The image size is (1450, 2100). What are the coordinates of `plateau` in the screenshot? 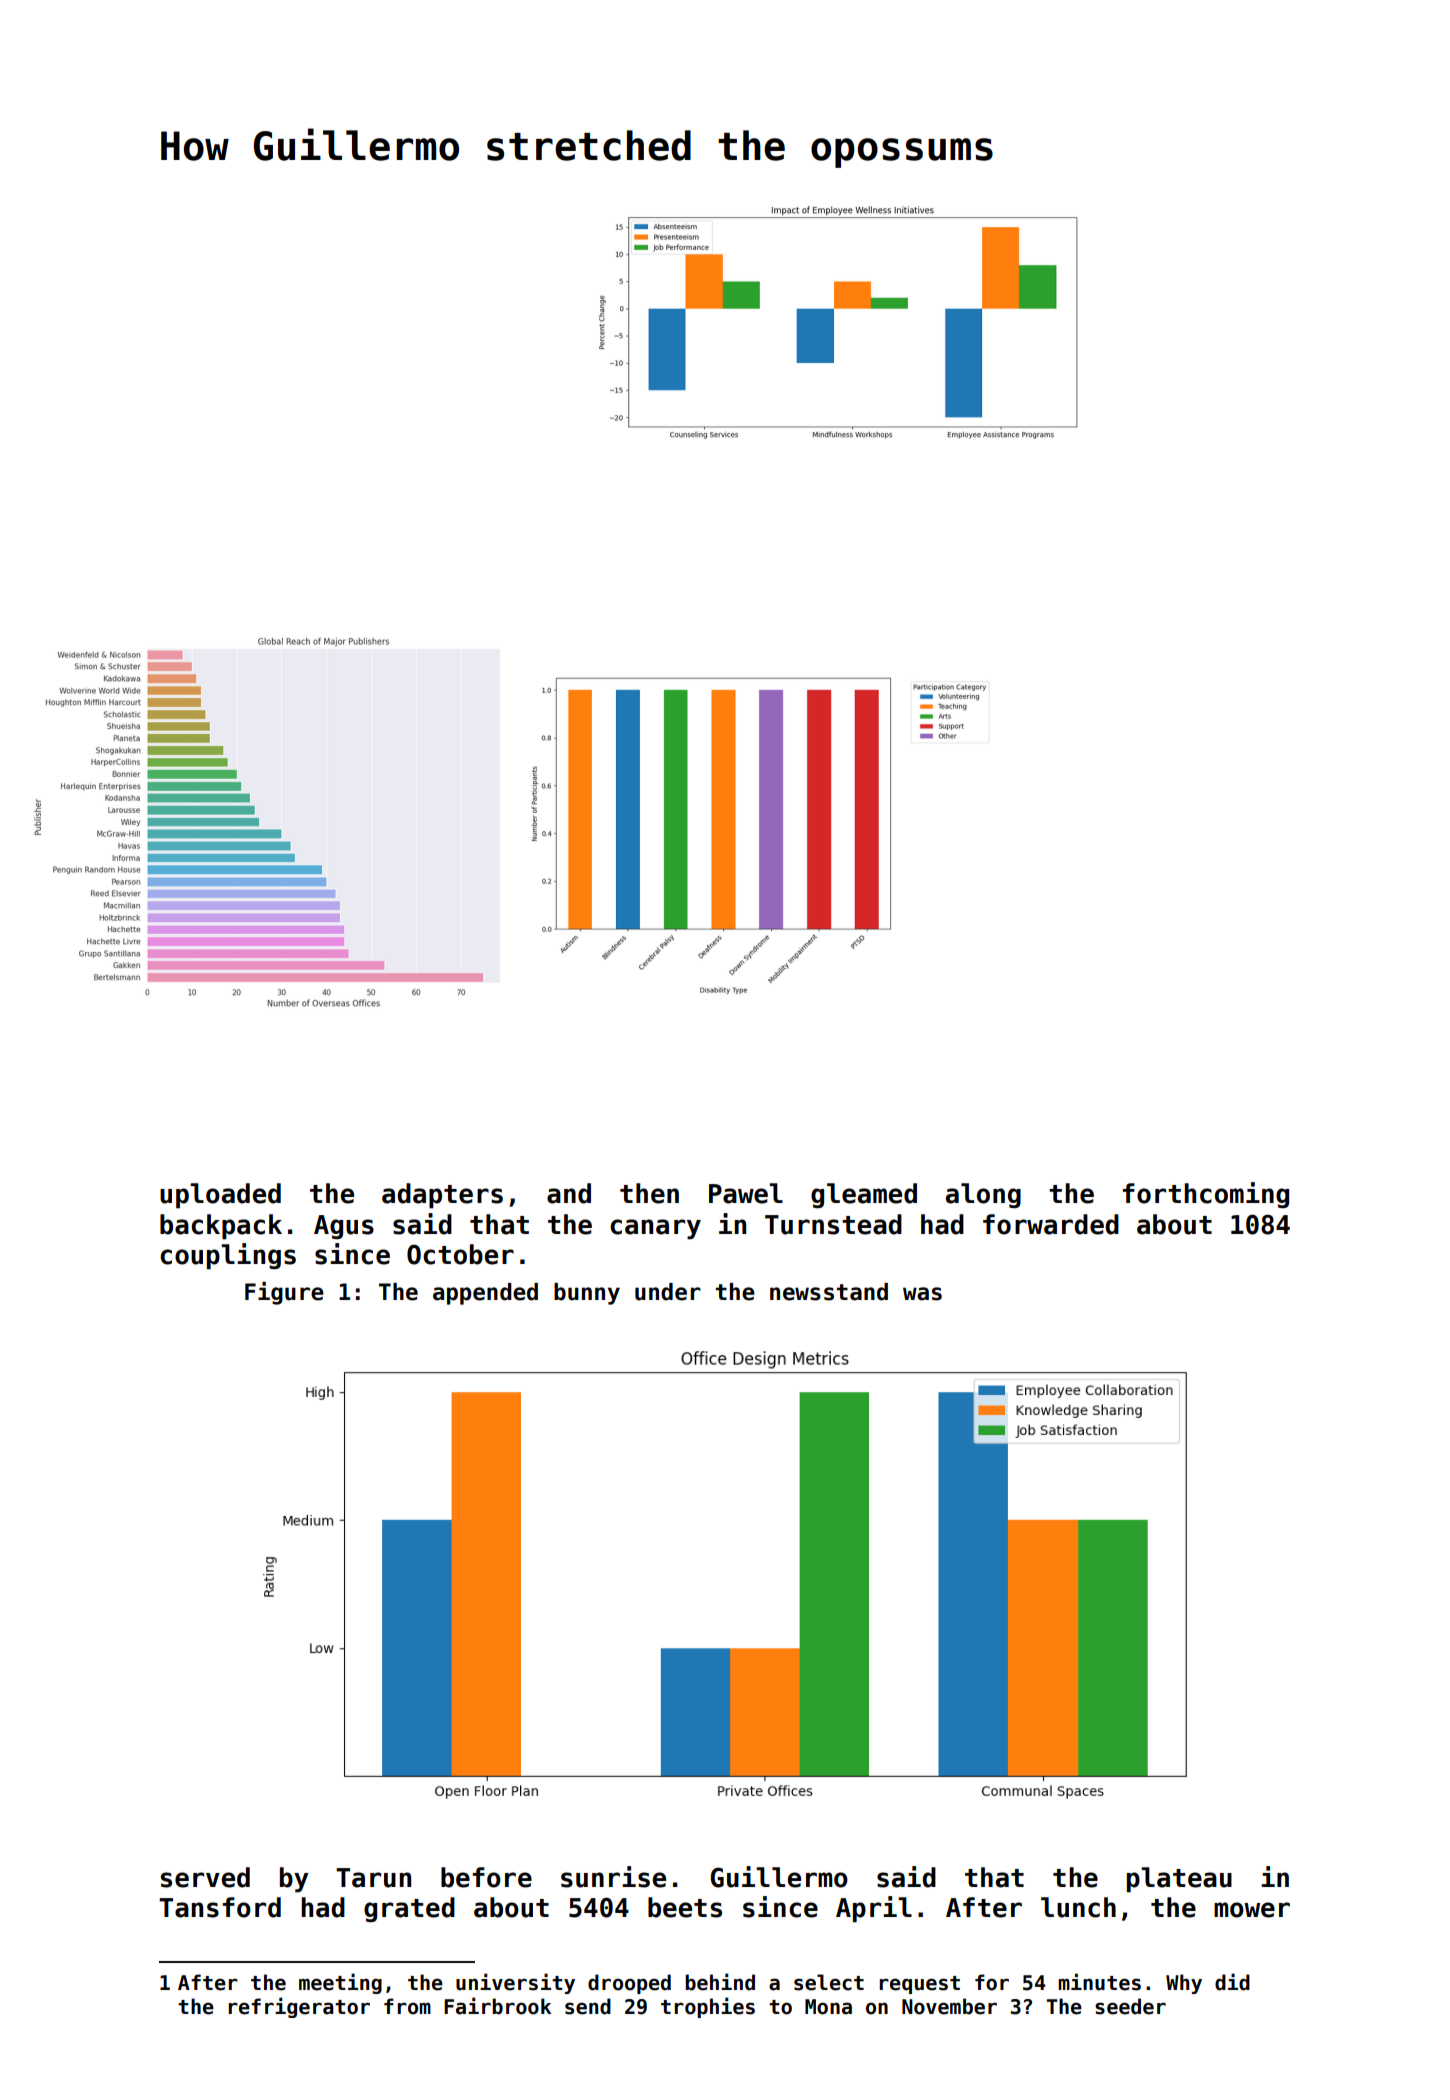 It's located at (1179, 1880).
